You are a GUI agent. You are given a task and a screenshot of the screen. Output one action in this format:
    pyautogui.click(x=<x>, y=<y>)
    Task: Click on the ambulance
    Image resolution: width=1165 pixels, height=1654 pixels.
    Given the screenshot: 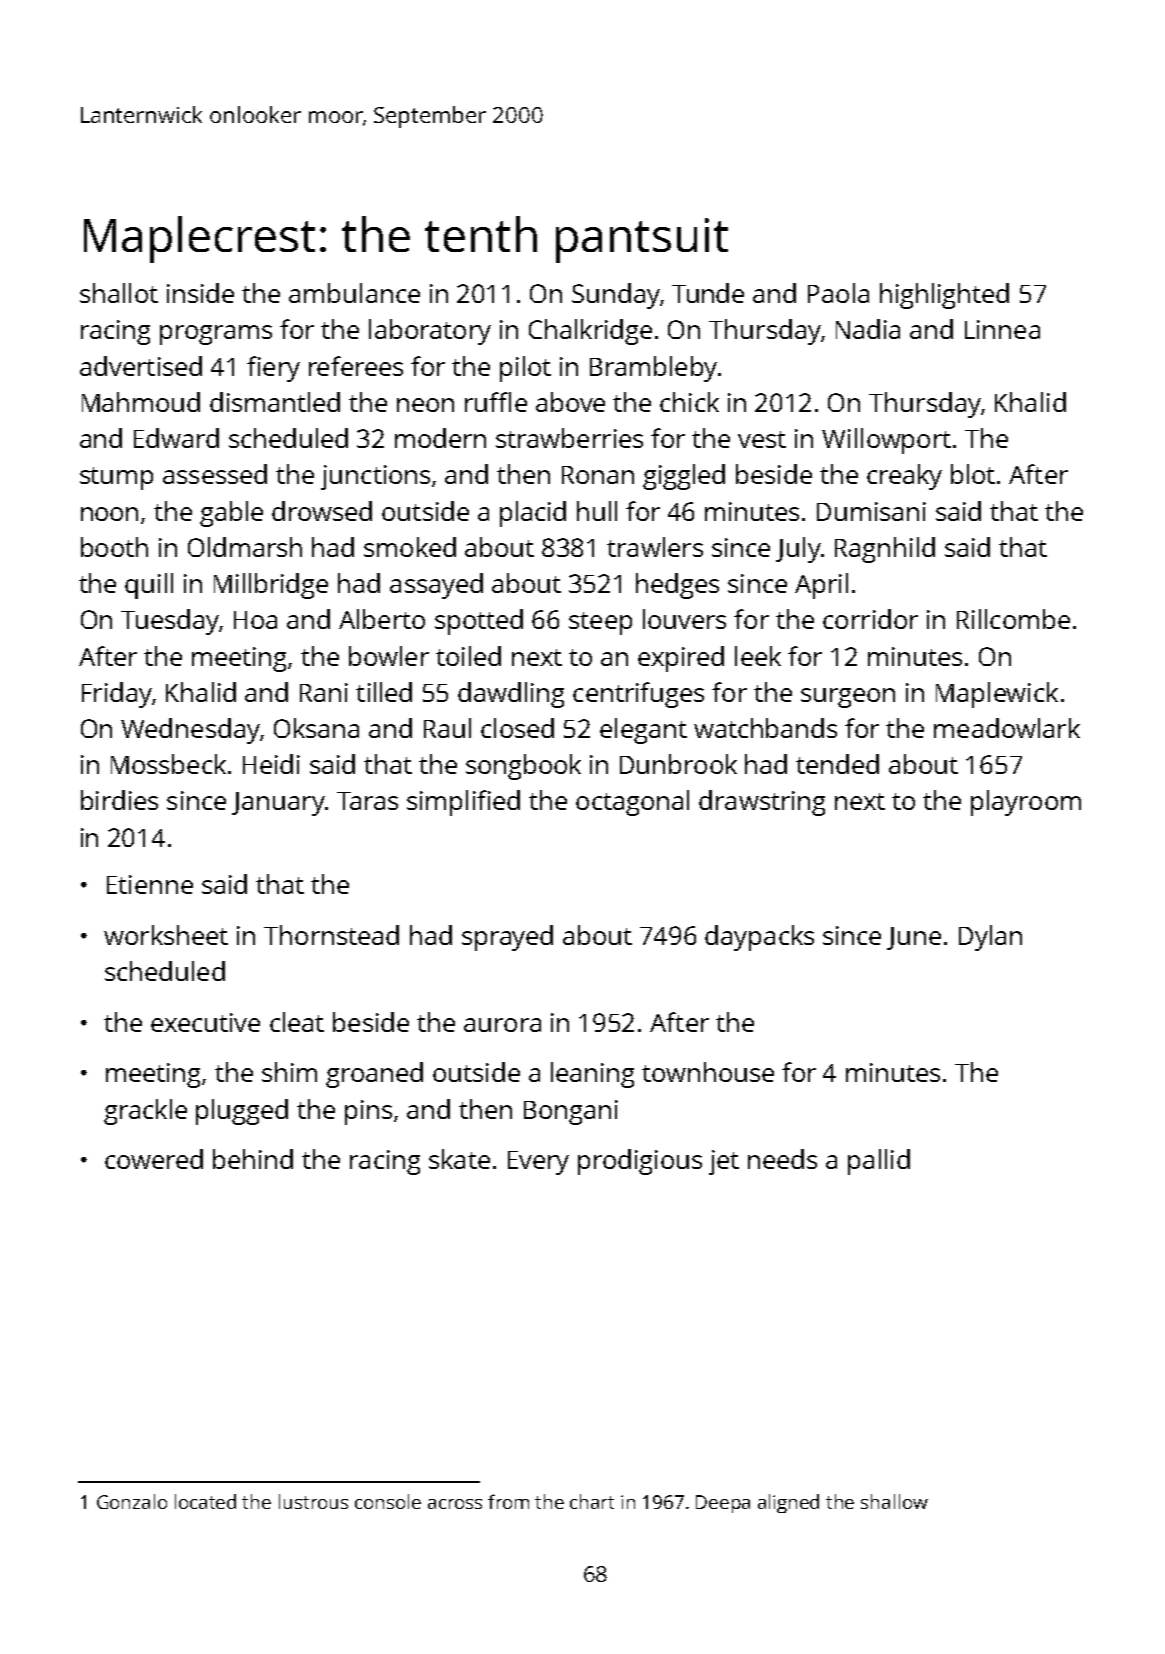 What is the action you would take?
    pyautogui.click(x=354, y=293)
